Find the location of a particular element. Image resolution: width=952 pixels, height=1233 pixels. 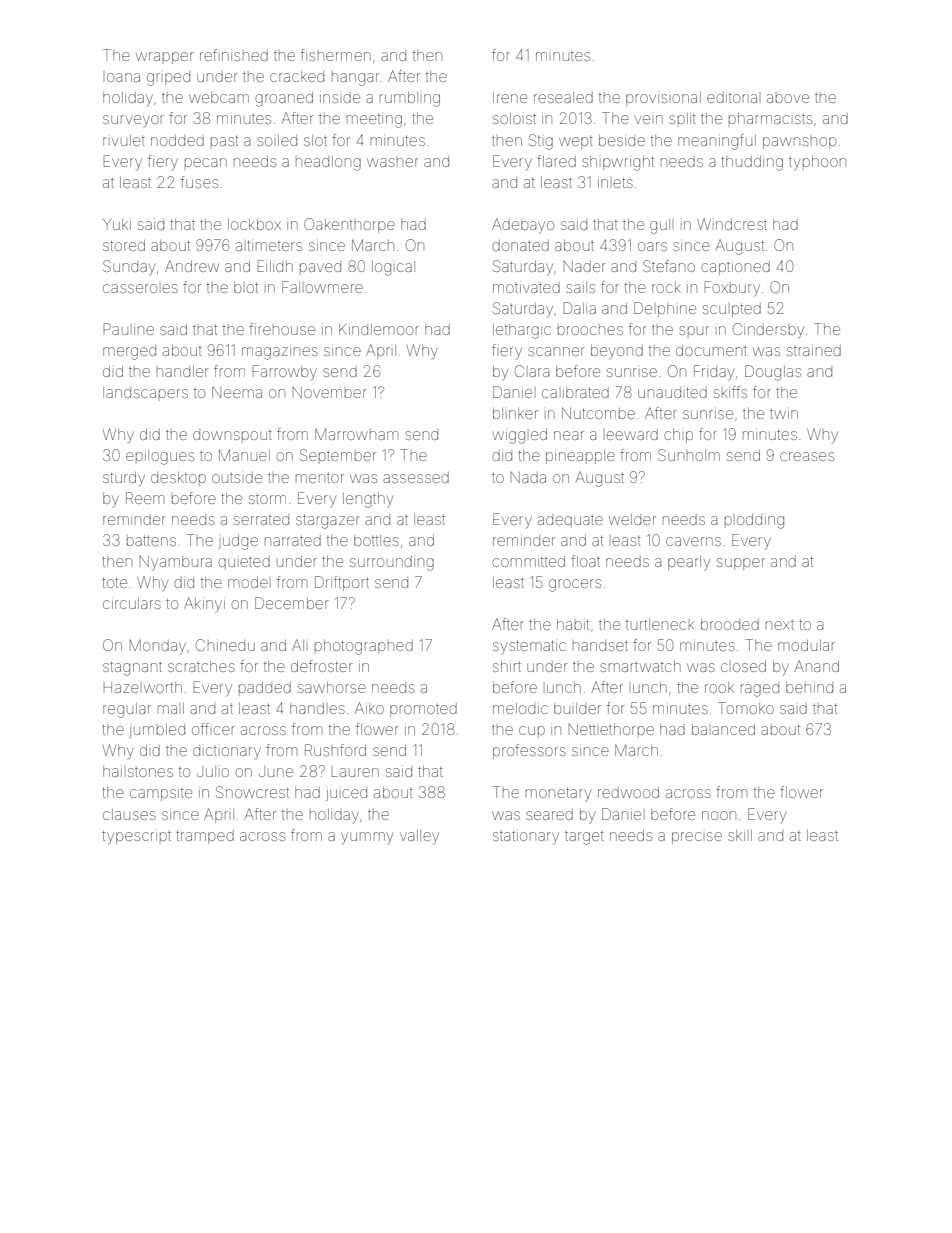

melodic is located at coordinates (520, 708).
